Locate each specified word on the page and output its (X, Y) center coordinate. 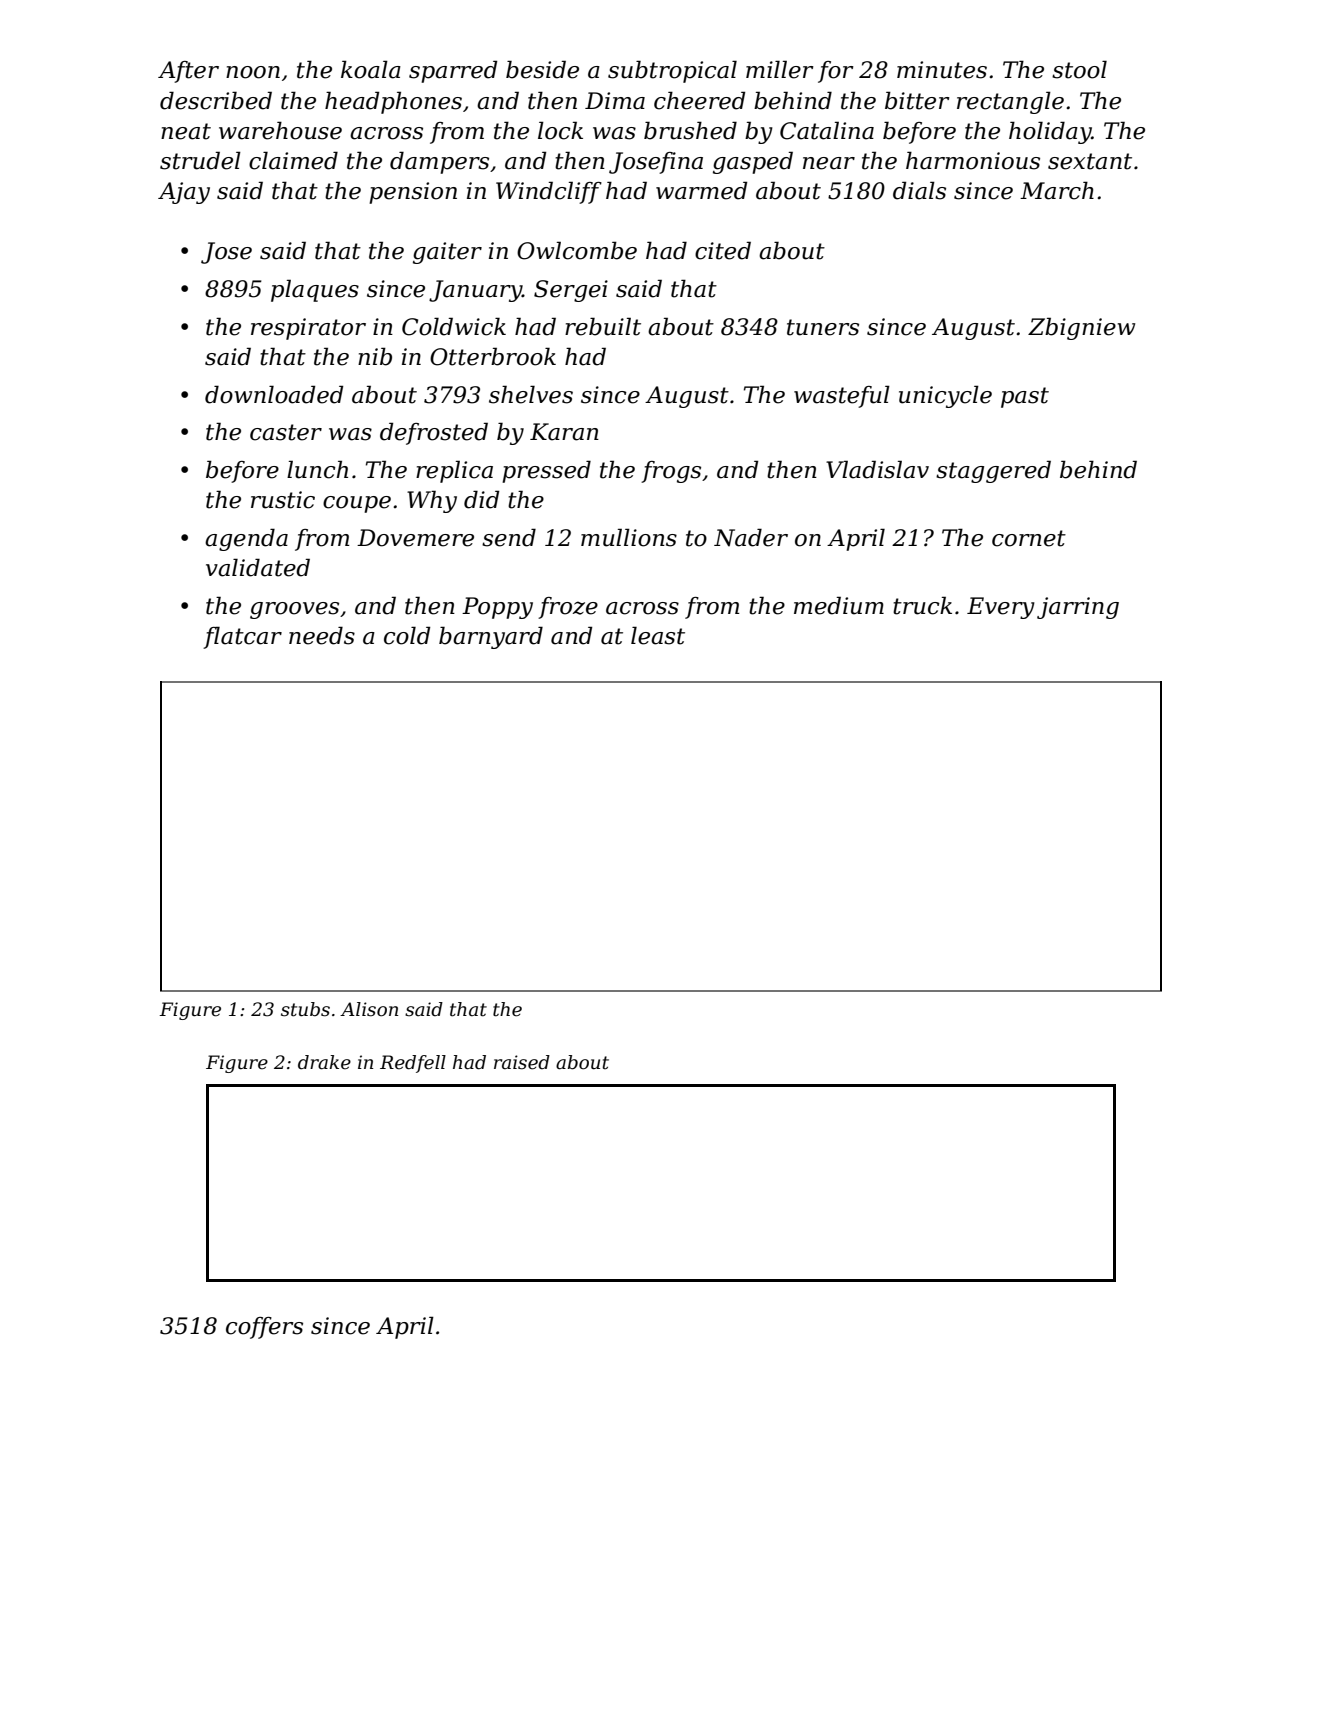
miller (780, 69)
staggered (993, 471)
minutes (942, 70)
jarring (1078, 608)
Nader (751, 537)
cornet (1029, 538)
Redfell (413, 1064)
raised (522, 1062)
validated (258, 567)
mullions (629, 537)
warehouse (280, 130)
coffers (264, 1328)
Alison (369, 1009)
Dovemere (415, 538)
